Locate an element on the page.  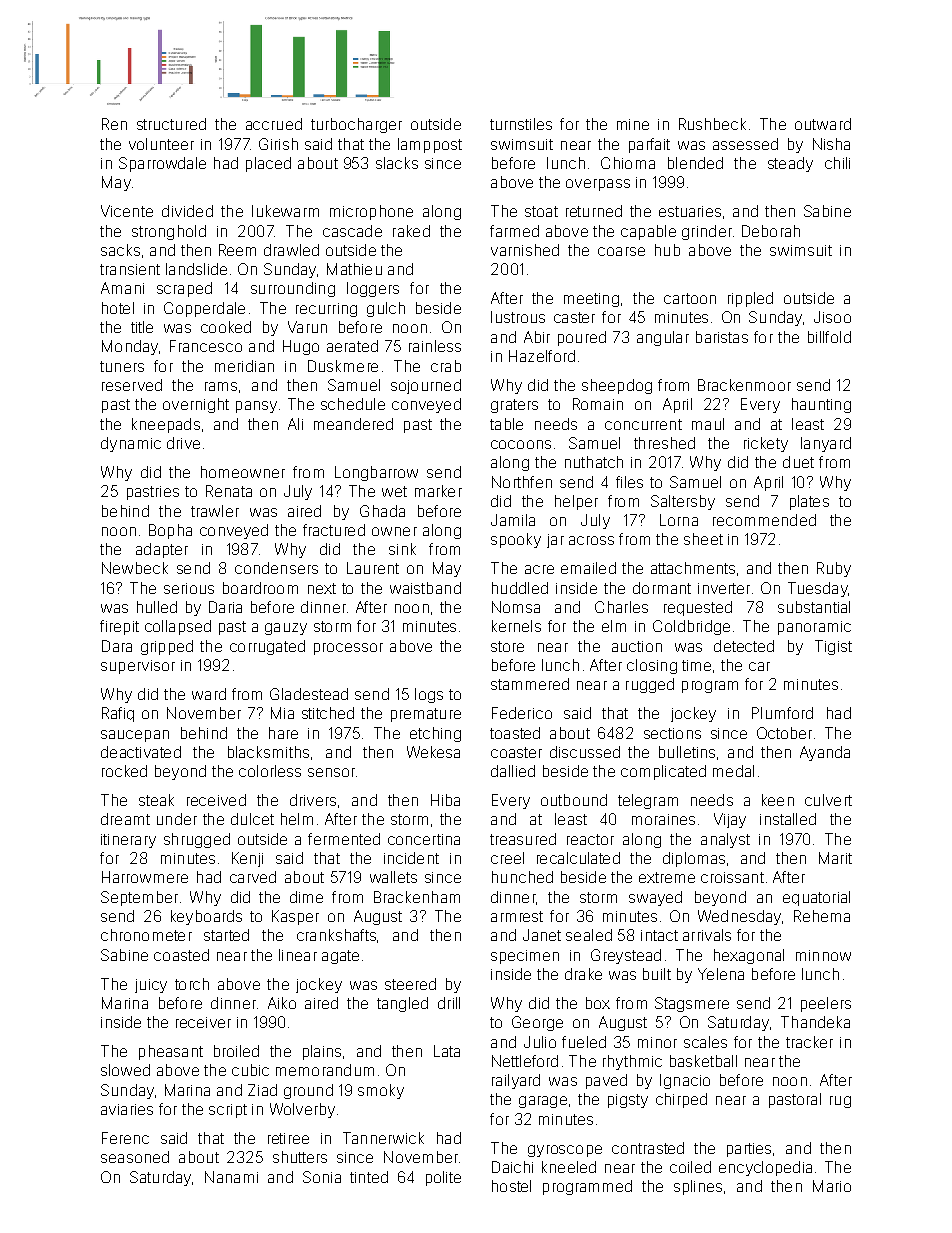
volunteer is located at coordinates (161, 144).
